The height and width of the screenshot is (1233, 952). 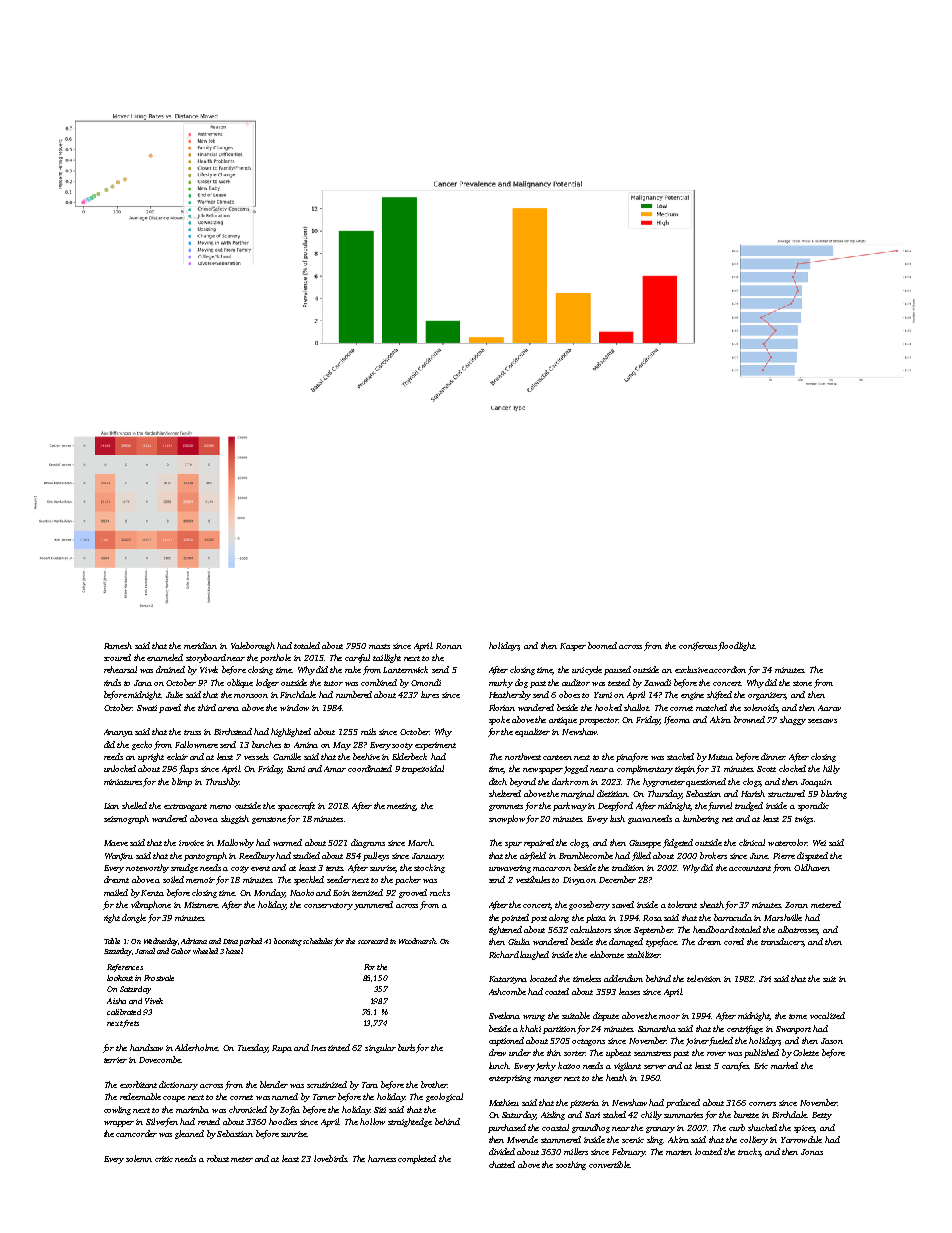 I want to click on paved, so click(x=170, y=708).
